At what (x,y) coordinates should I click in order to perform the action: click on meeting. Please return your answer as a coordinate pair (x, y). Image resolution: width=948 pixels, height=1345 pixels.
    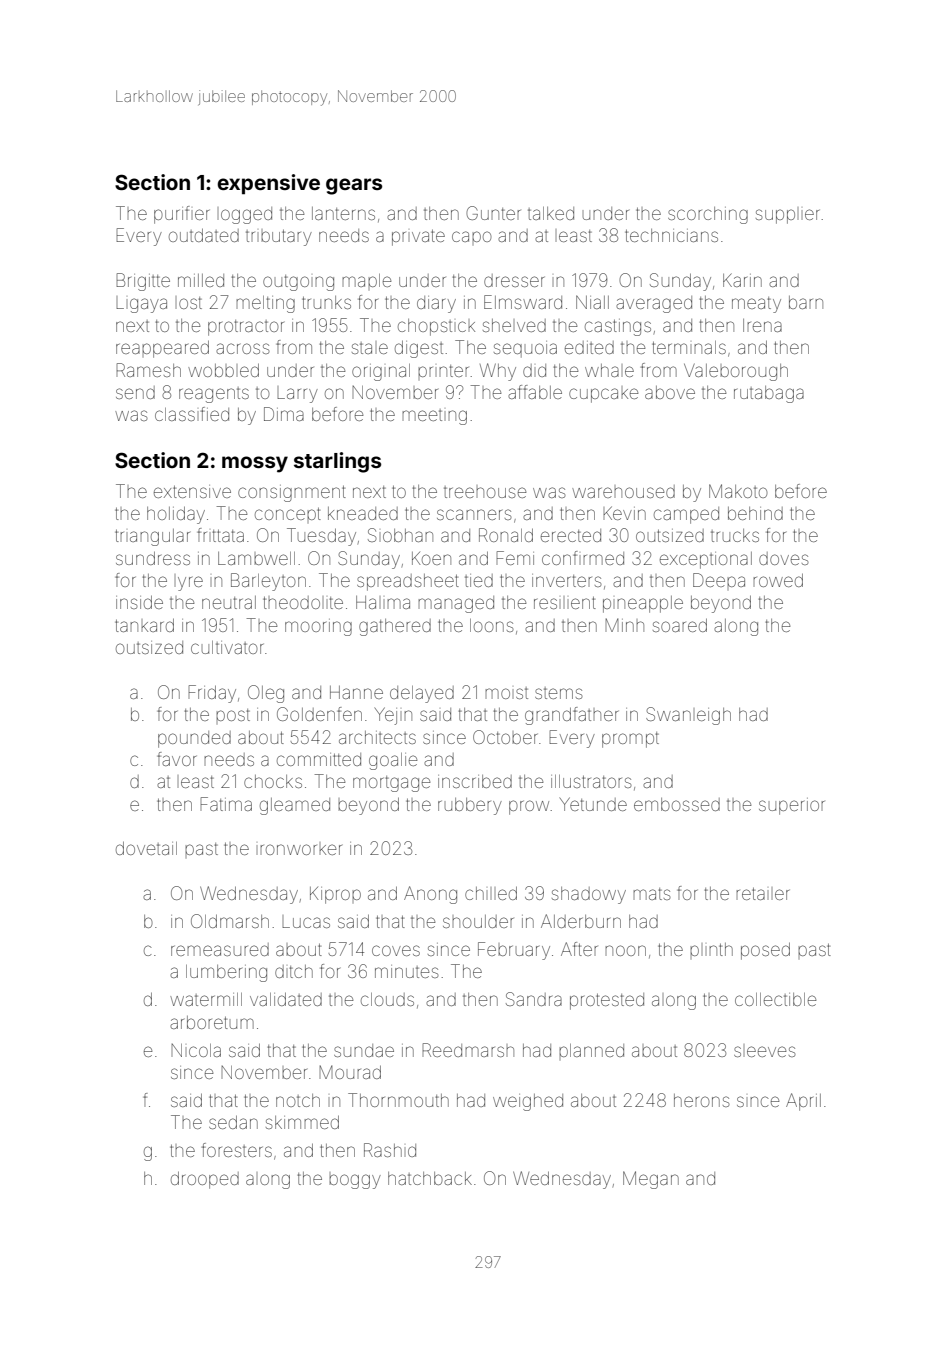
    Looking at the image, I should click on (434, 417).
